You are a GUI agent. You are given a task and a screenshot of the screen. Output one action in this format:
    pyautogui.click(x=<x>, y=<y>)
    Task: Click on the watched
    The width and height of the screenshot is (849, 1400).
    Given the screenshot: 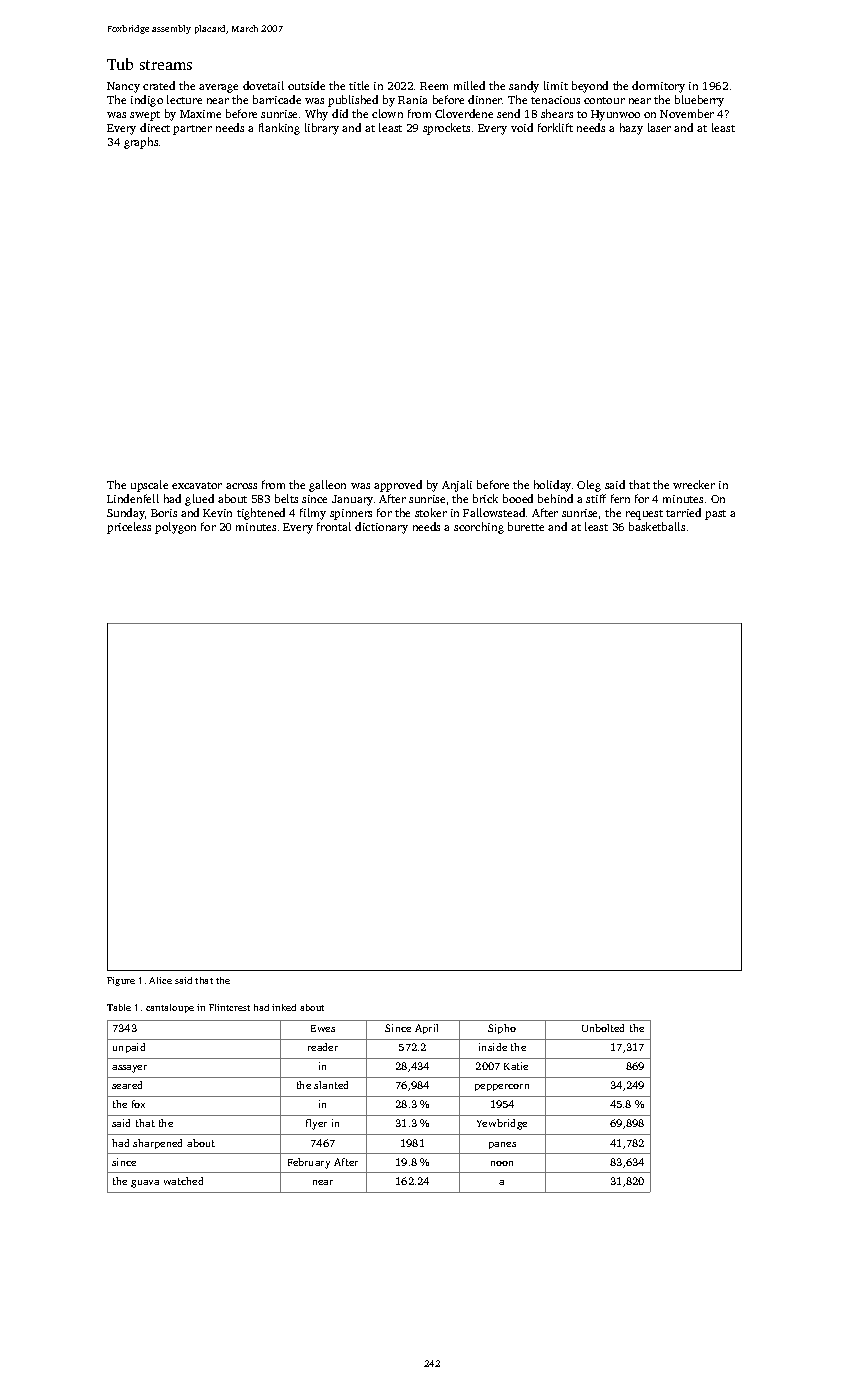 What is the action you would take?
    pyautogui.click(x=183, y=1181)
